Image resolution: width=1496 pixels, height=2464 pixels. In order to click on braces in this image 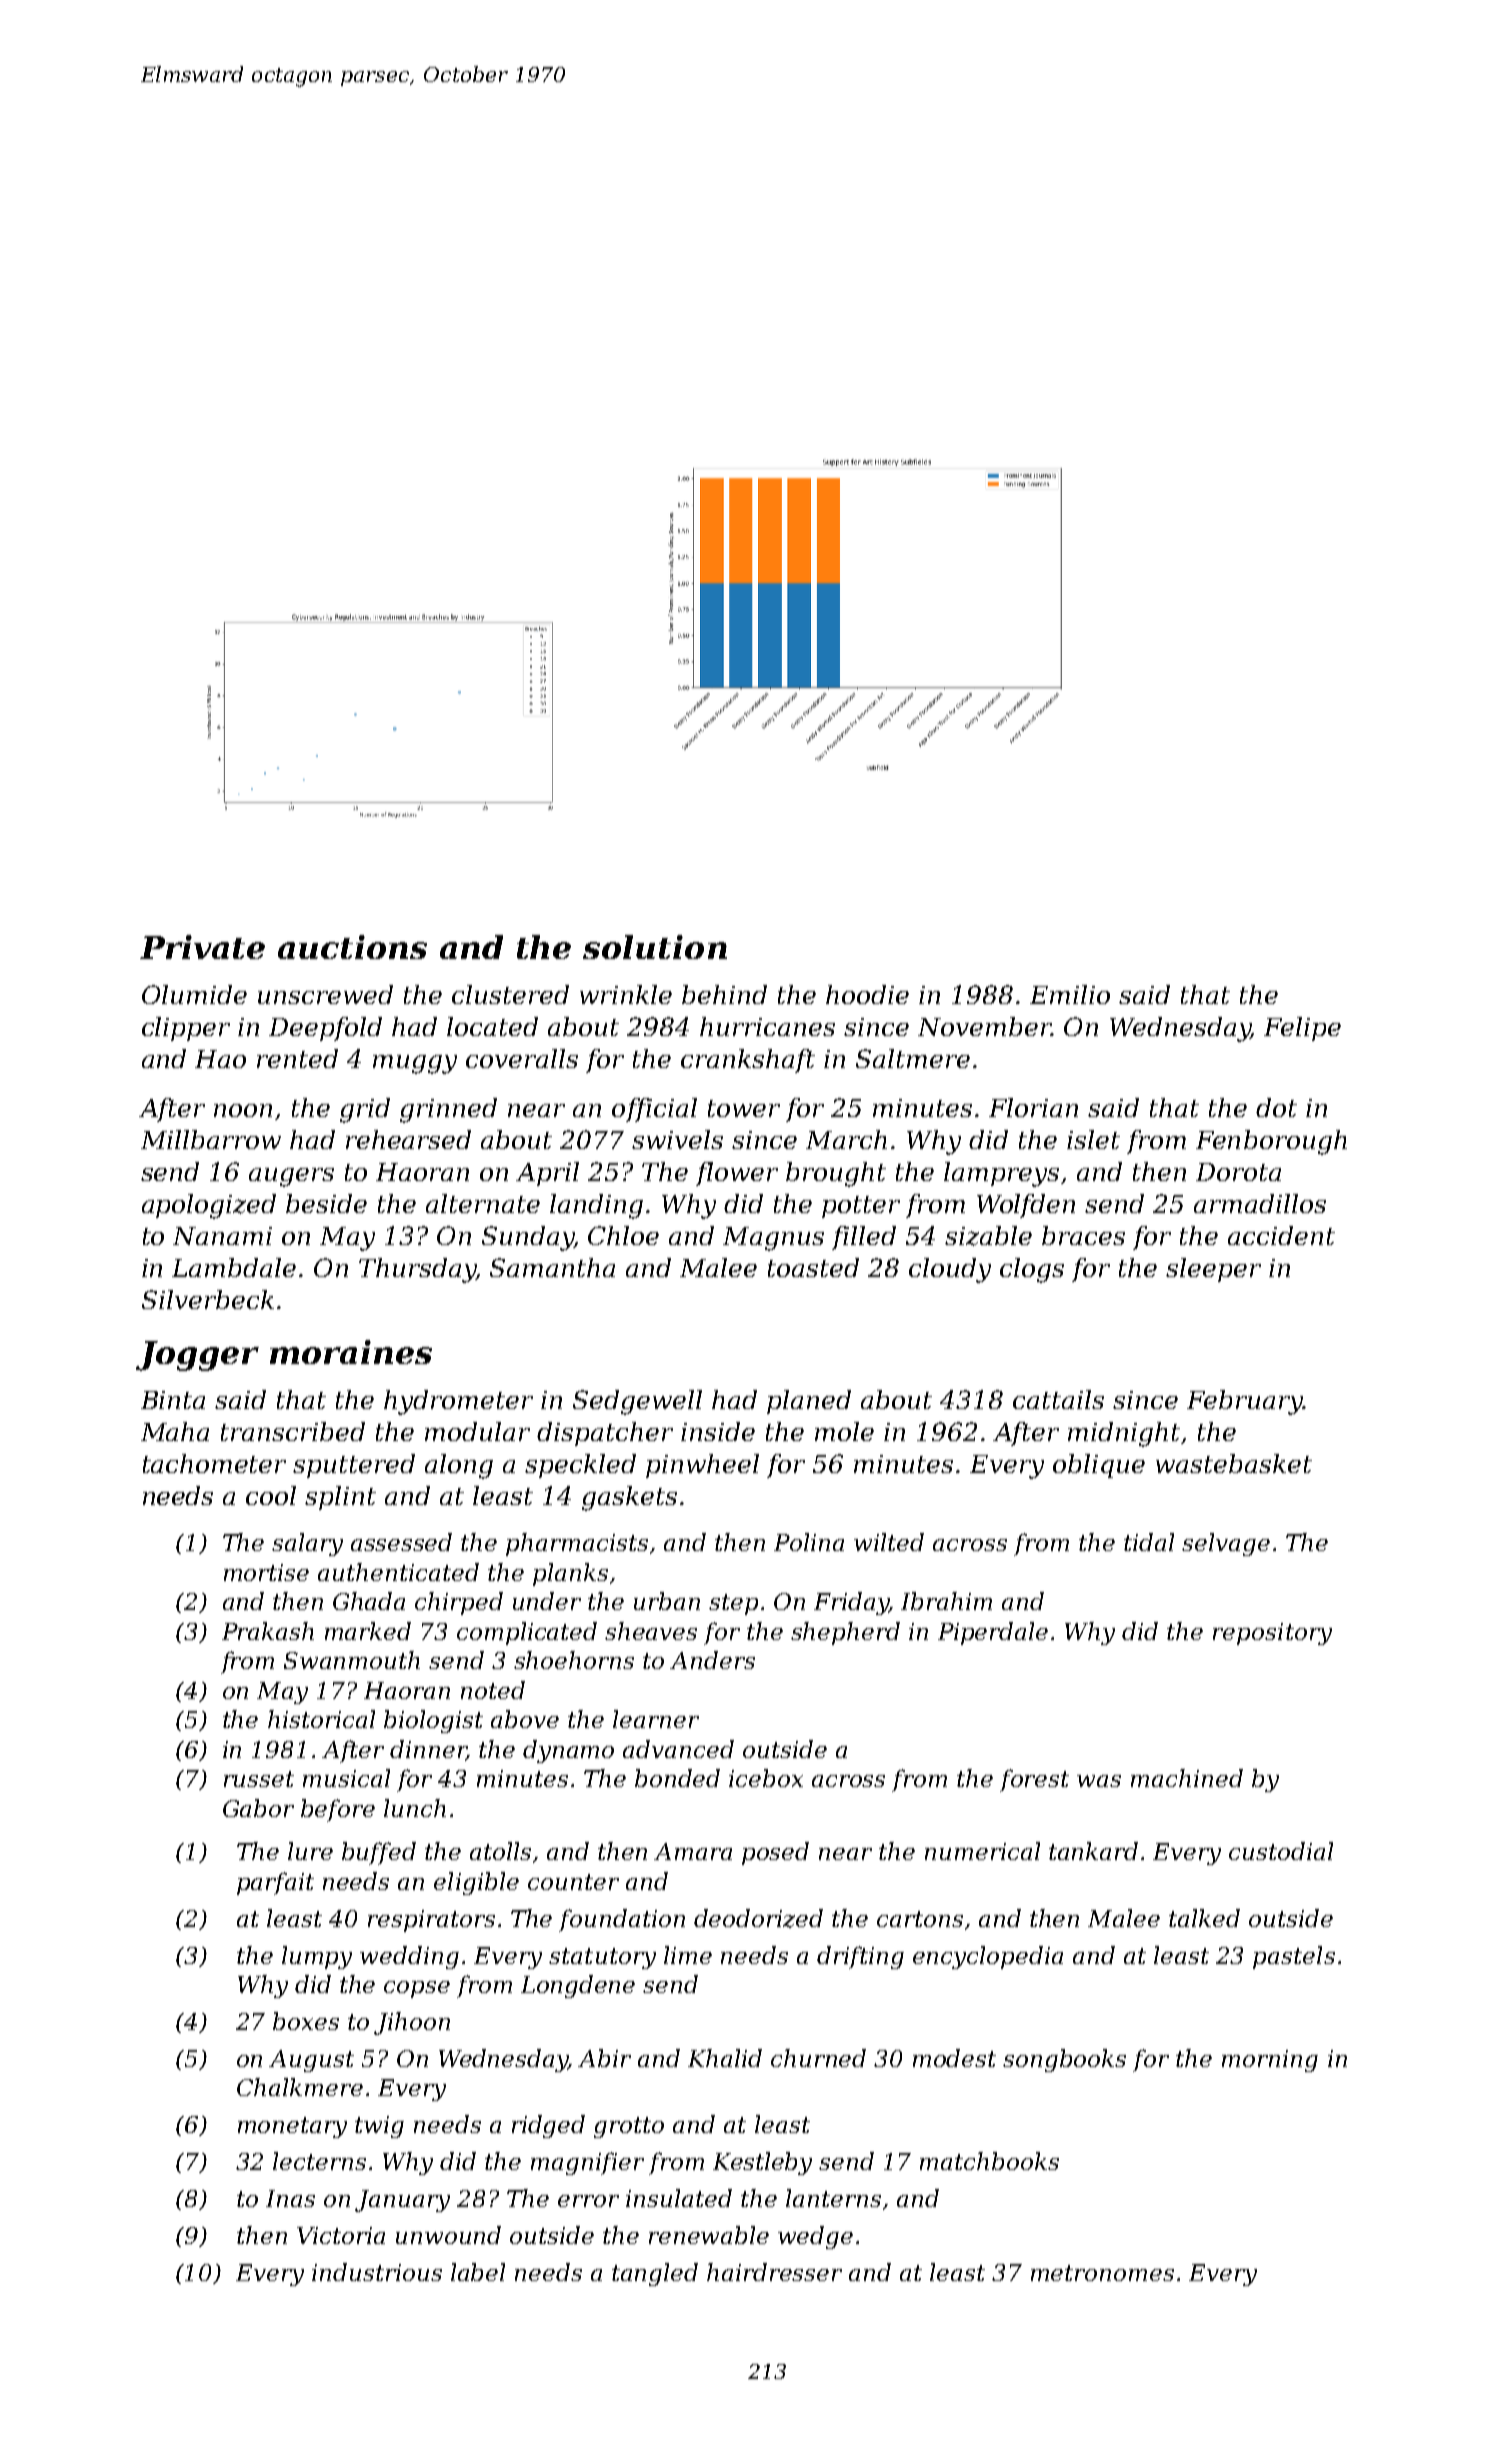, I will do `click(1083, 1235)`.
